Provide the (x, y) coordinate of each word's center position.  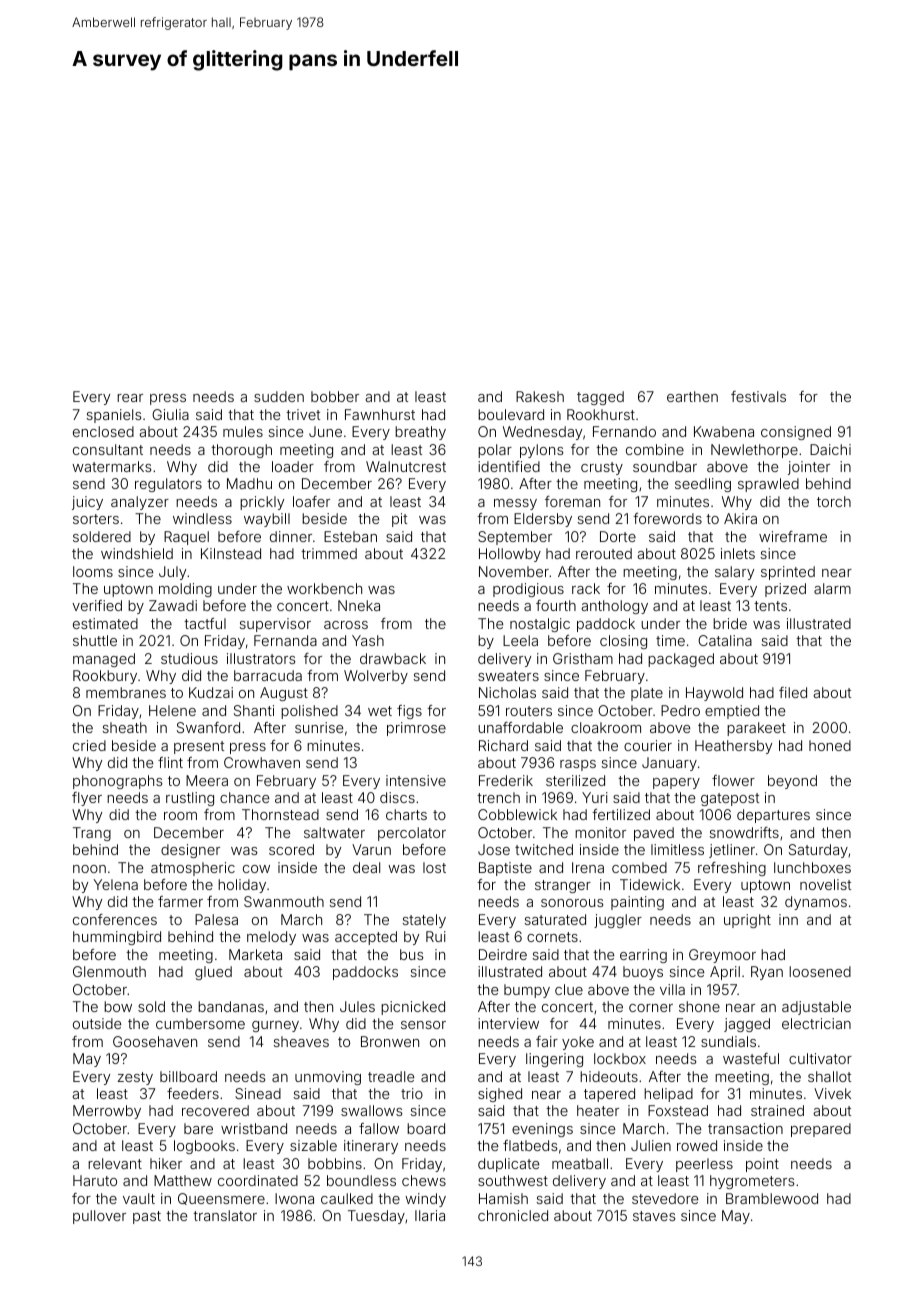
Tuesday (376, 1217)
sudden (279, 396)
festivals (758, 396)
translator (225, 1215)
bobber (335, 396)
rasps (578, 765)
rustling (190, 799)
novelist (825, 884)
